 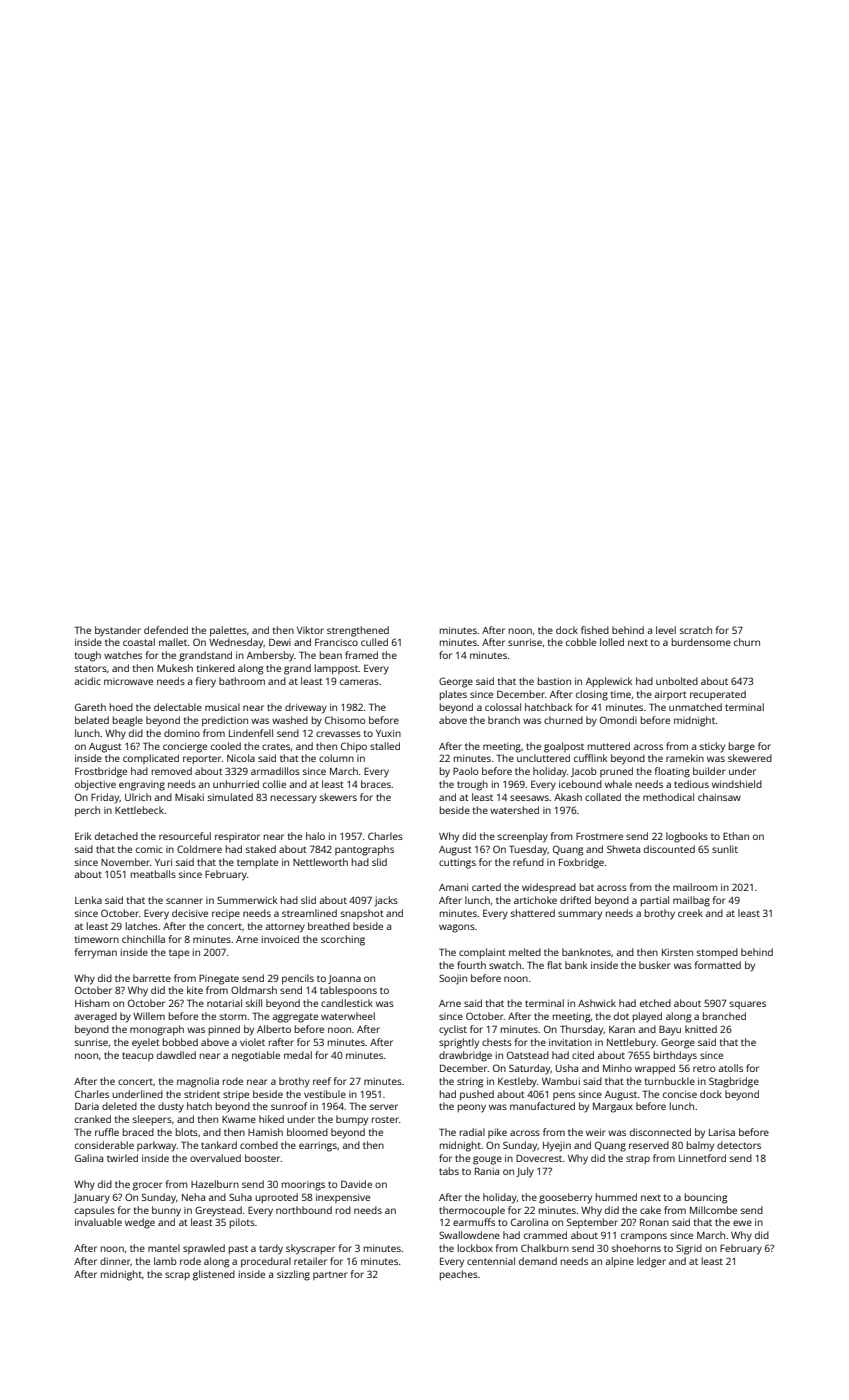 I want to click on ledger, so click(x=651, y=1262).
